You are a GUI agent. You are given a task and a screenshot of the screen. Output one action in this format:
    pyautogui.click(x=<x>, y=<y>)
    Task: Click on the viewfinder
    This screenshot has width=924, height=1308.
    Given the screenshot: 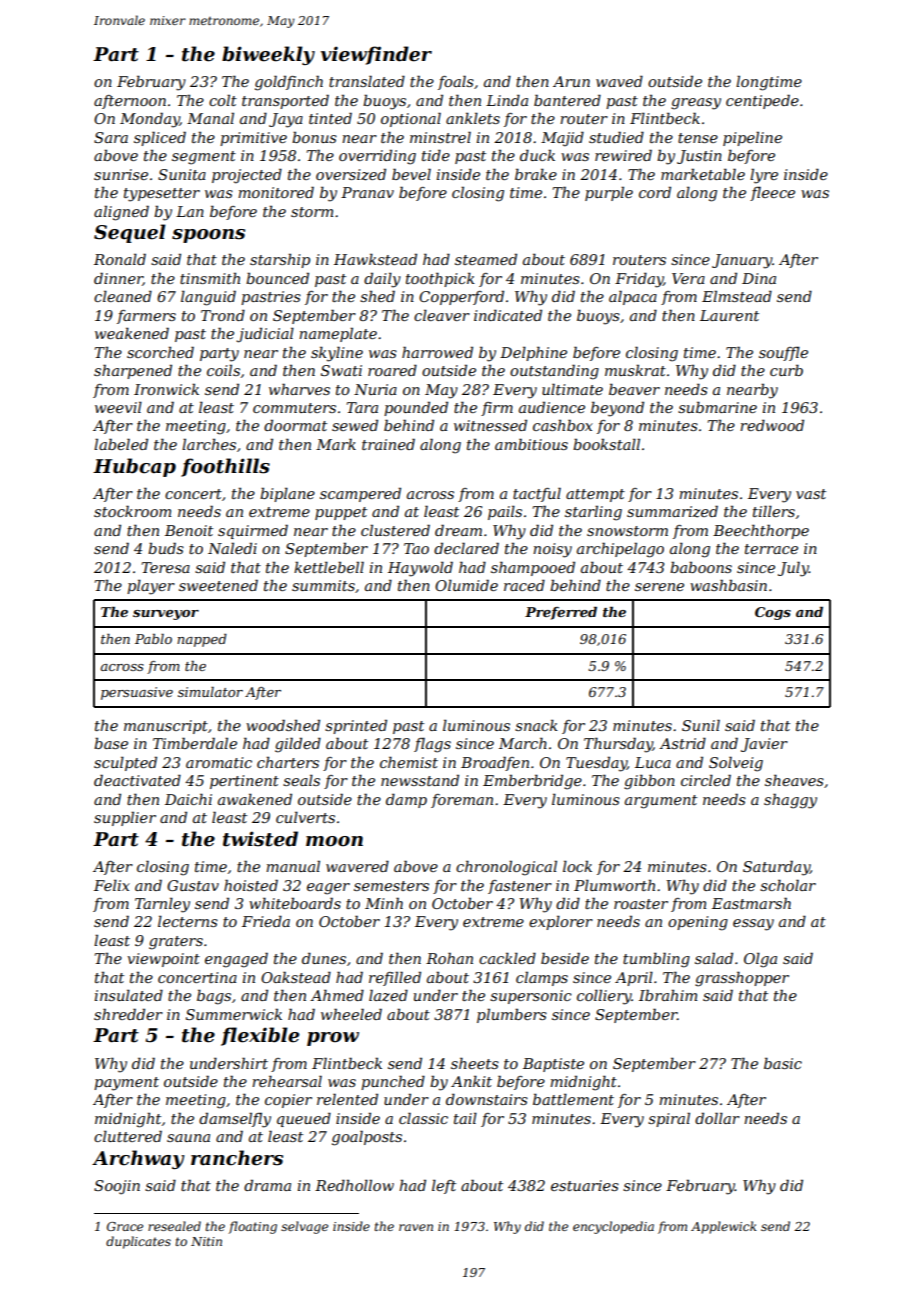 What is the action you would take?
    pyautogui.click(x=376, y=55)
